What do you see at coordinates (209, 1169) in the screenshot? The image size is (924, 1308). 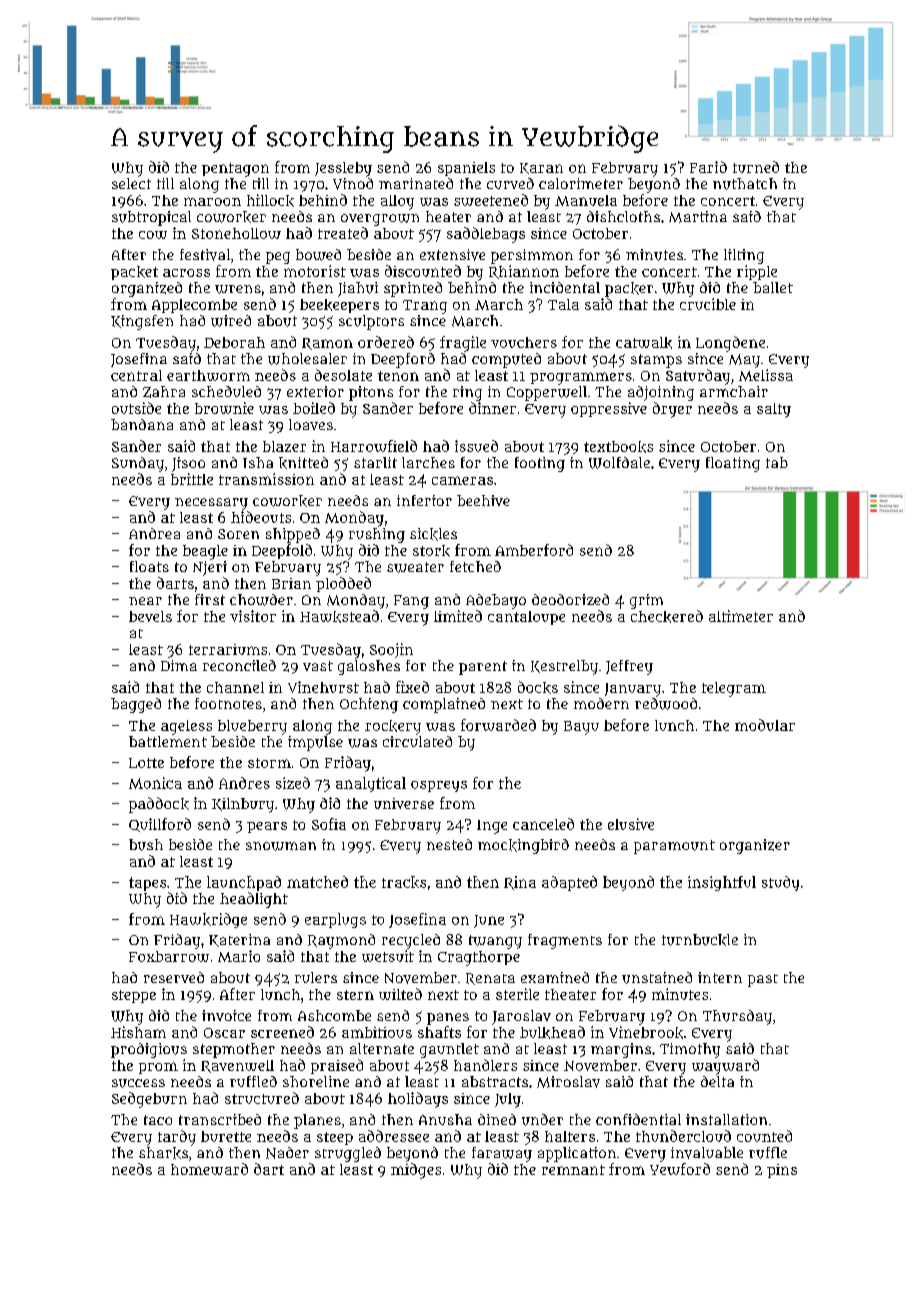 I see `homeward` at bounding box center [209, 1169].
